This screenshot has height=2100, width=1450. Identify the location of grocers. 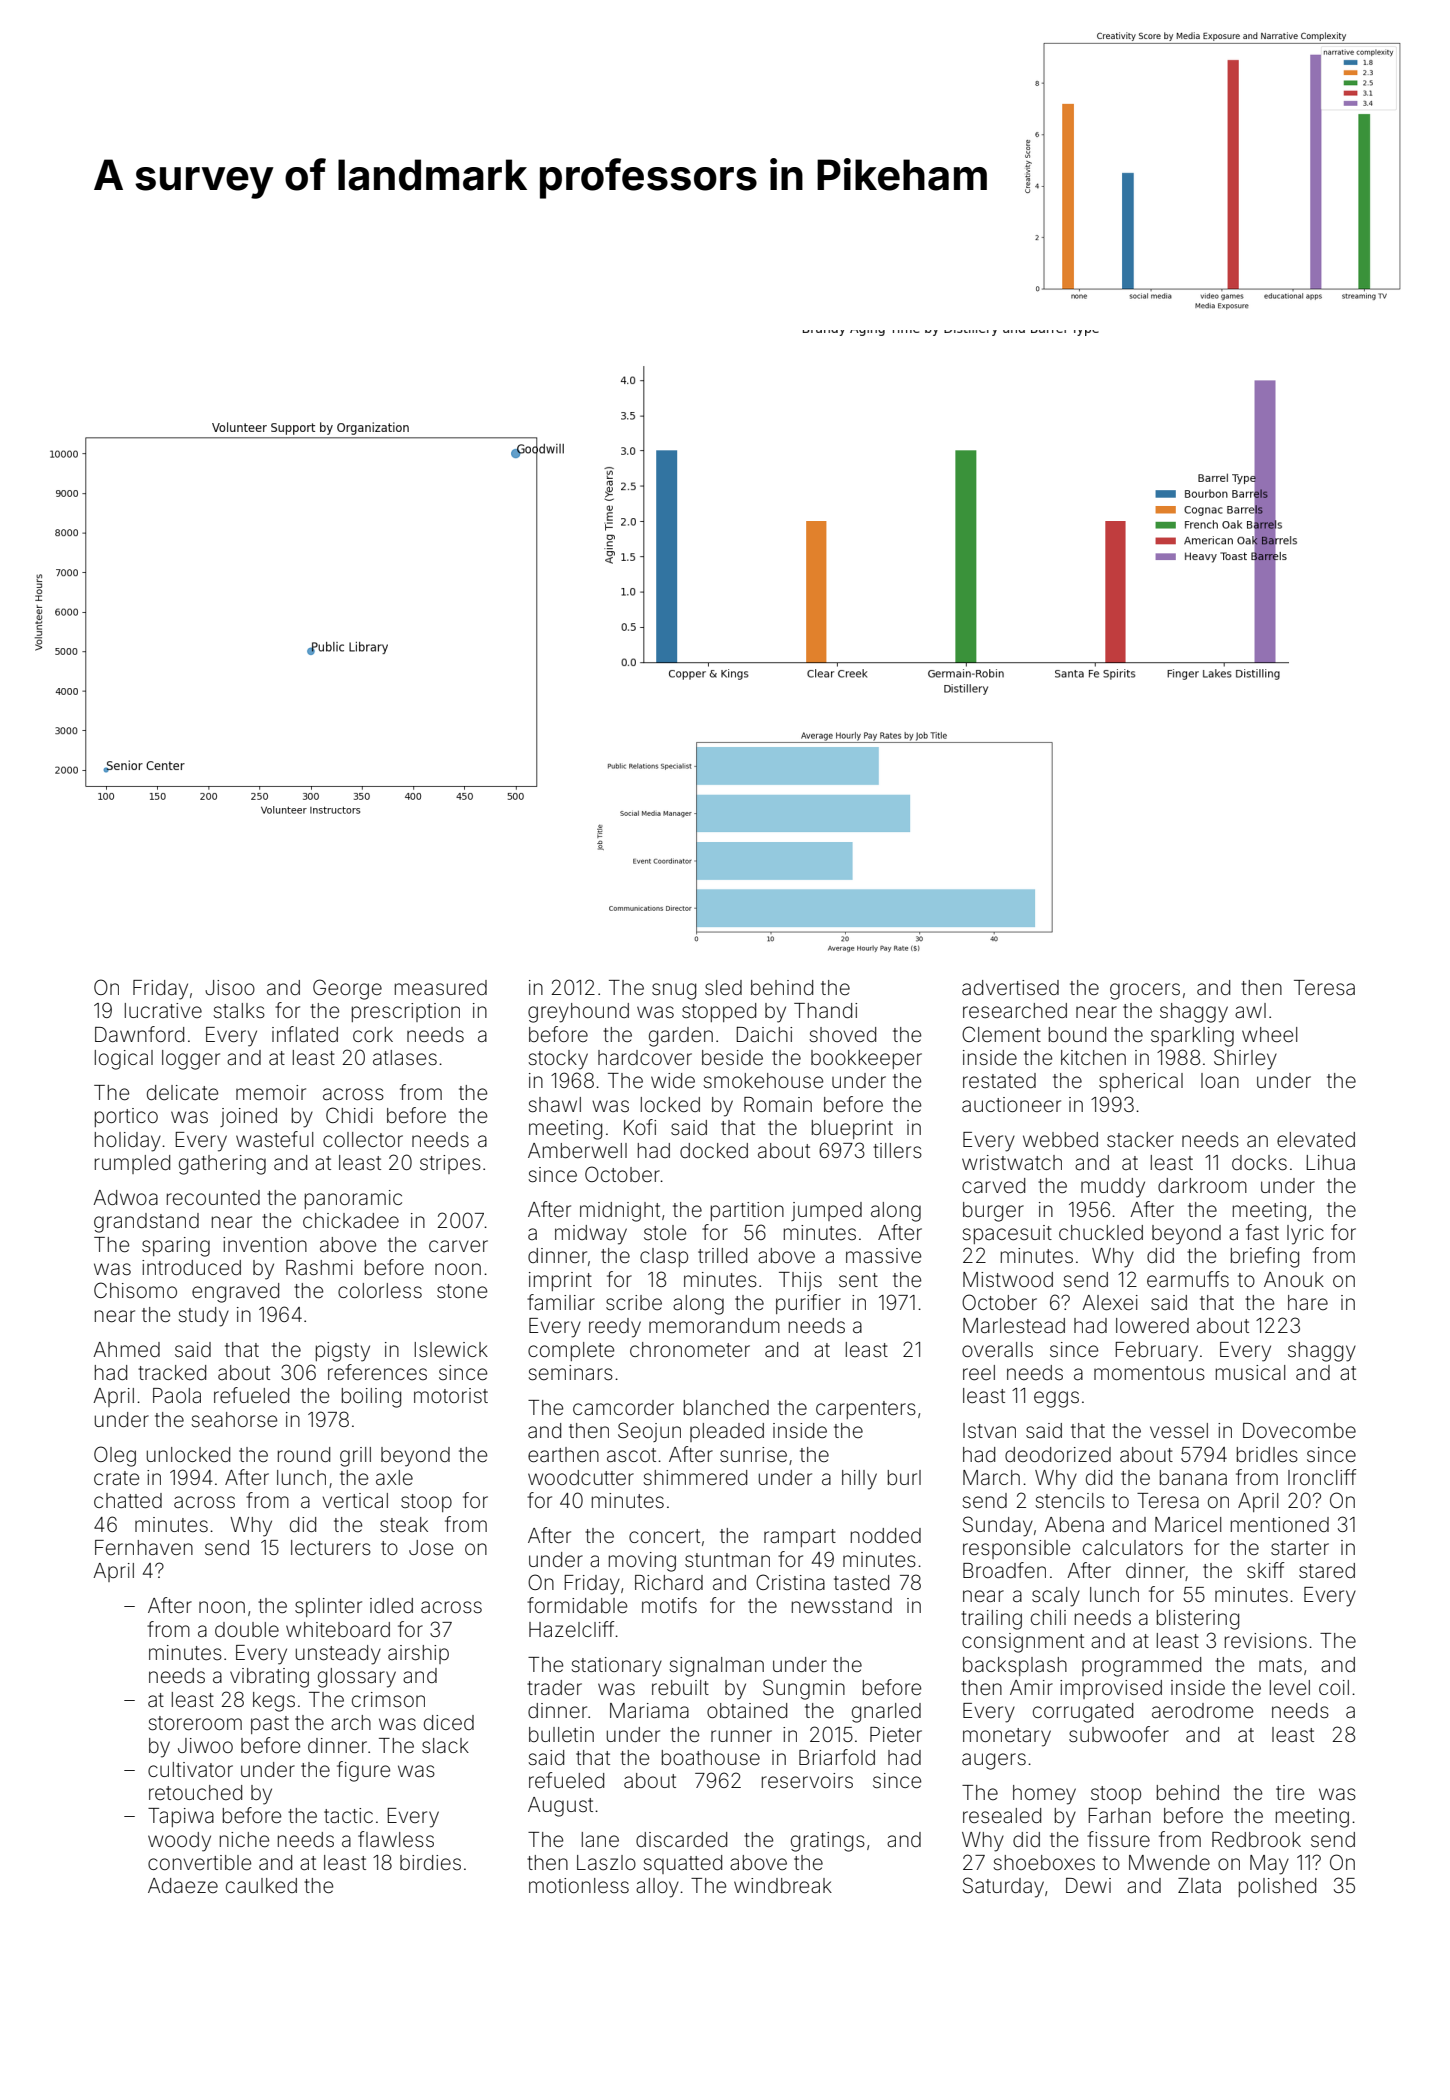
(1145, 991).
